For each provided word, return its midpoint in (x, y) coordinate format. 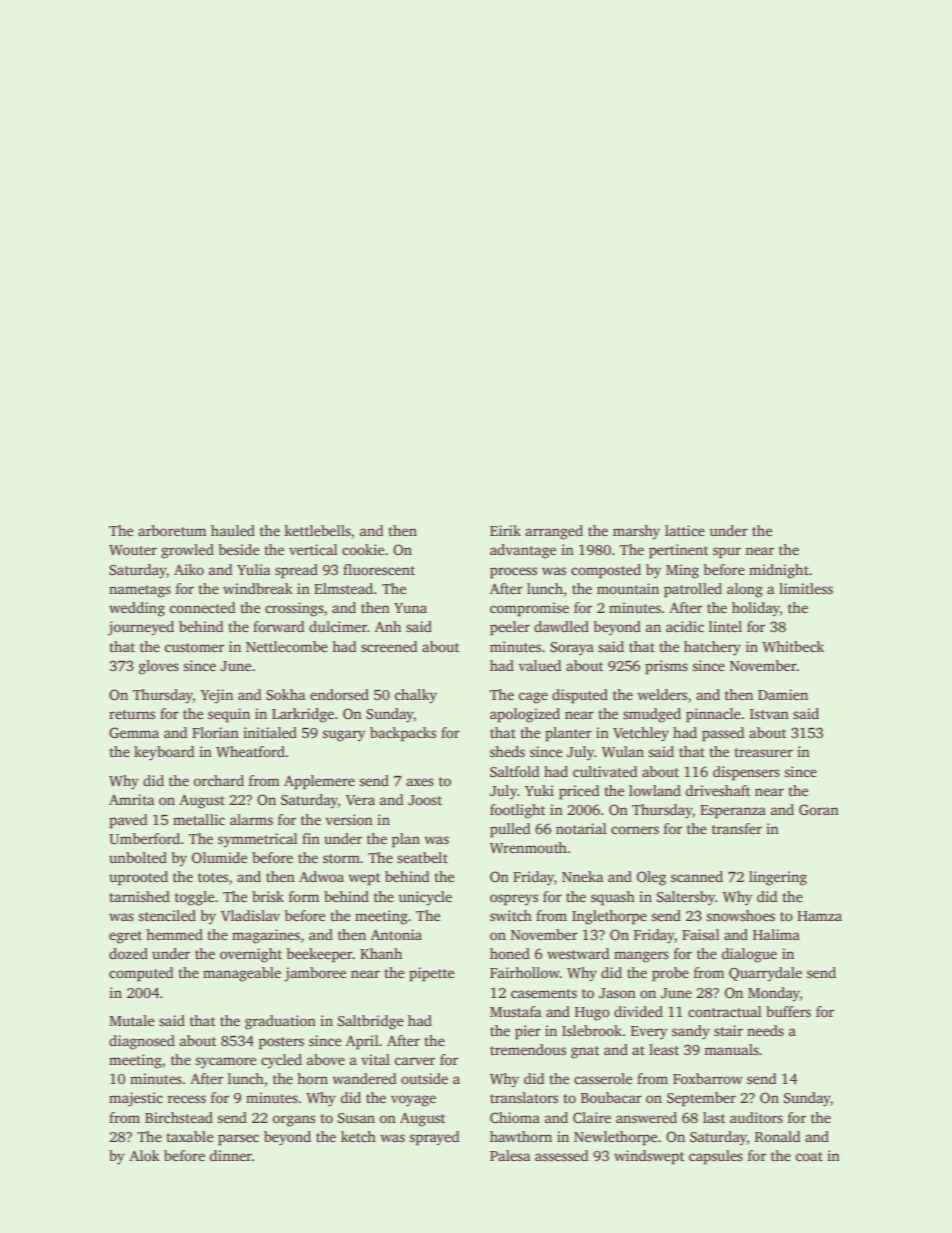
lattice (685, 530)
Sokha (285, 694)
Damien (783, 694)
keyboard (164, 753)
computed (141, 974)
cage (533, 698)
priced (579, 792)
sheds (507, 751)
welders (662, 694)
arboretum (172, 530)
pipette (431, 974)
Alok (144, 1155)
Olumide (219, 857)
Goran (819, 809)
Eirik (505, 530)
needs (765, 1030)
